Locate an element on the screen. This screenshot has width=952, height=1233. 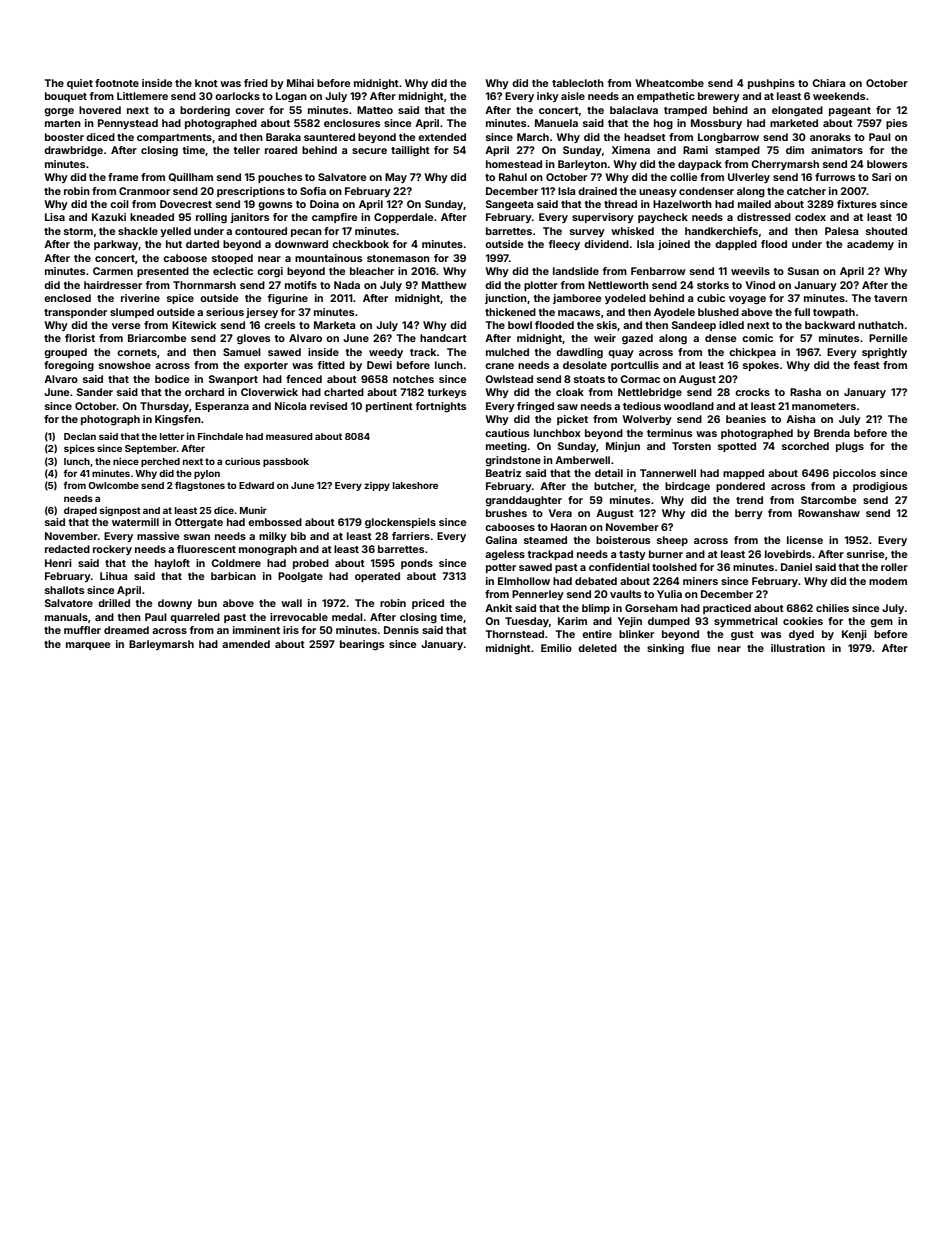
hairdresser is located at coordinates (113, 285).
